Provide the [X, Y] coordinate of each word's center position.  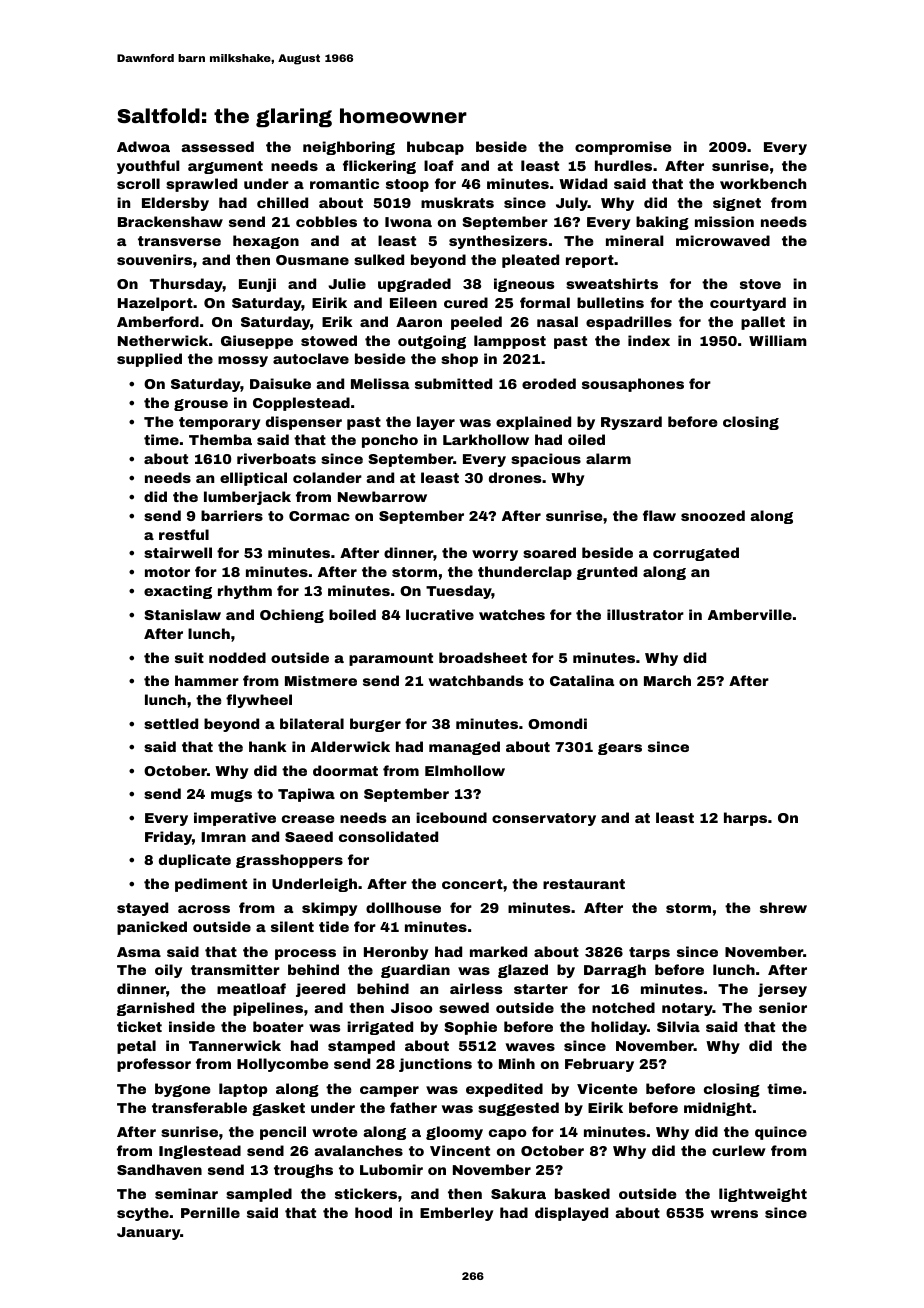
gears [620, 749]
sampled [259, 1195]
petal [136, 1047]
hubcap [435, 148]
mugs [231, 796]
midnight [718, 1109]
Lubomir [391, 1169]
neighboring [349, 148]
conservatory [544, 819]
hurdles [623, 165]
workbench [763, 183]
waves [530, 1047]
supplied [149, 360]
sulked [379, 259]
